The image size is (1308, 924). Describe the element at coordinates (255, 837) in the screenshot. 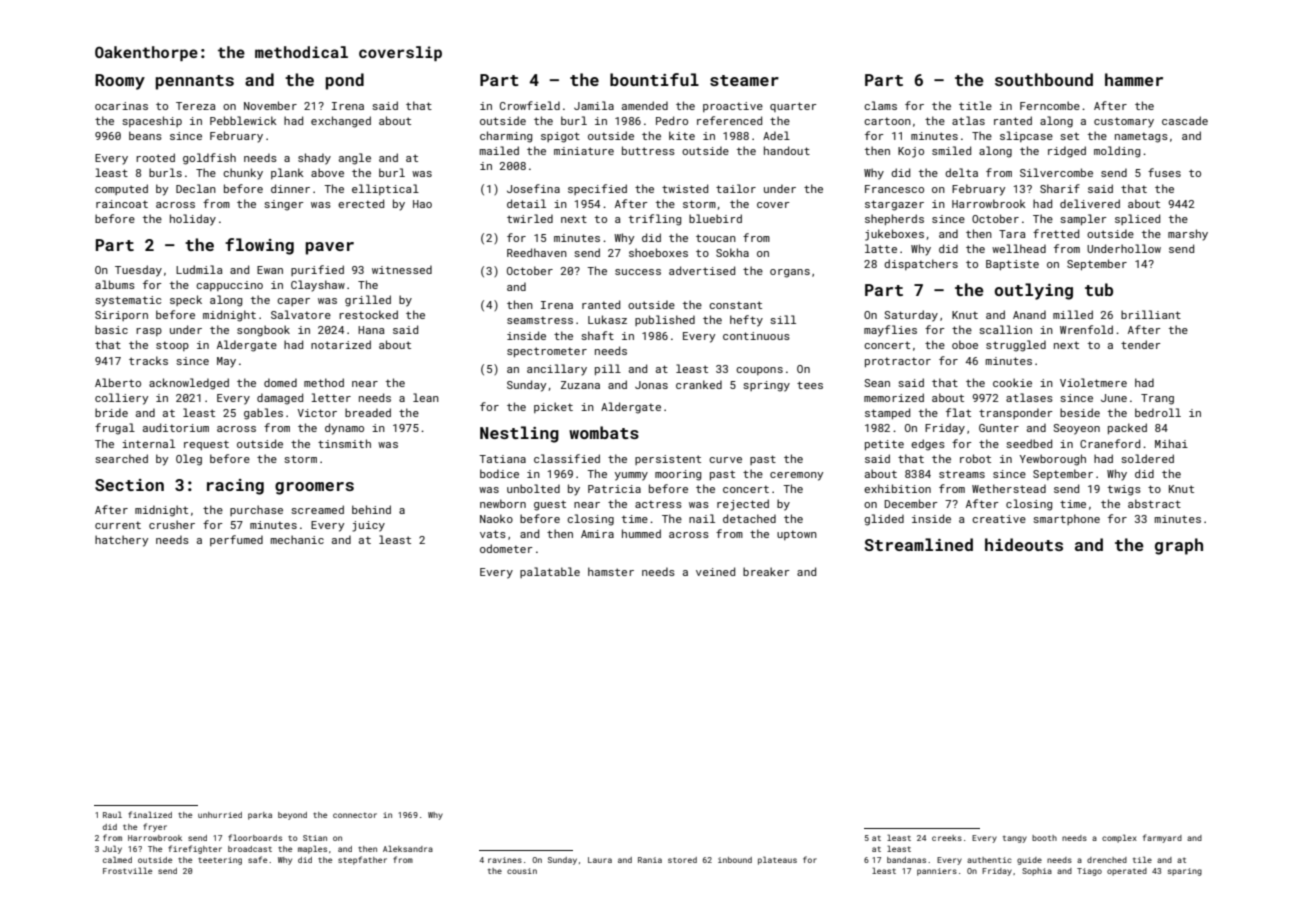

I see `floorboards` at that location.
